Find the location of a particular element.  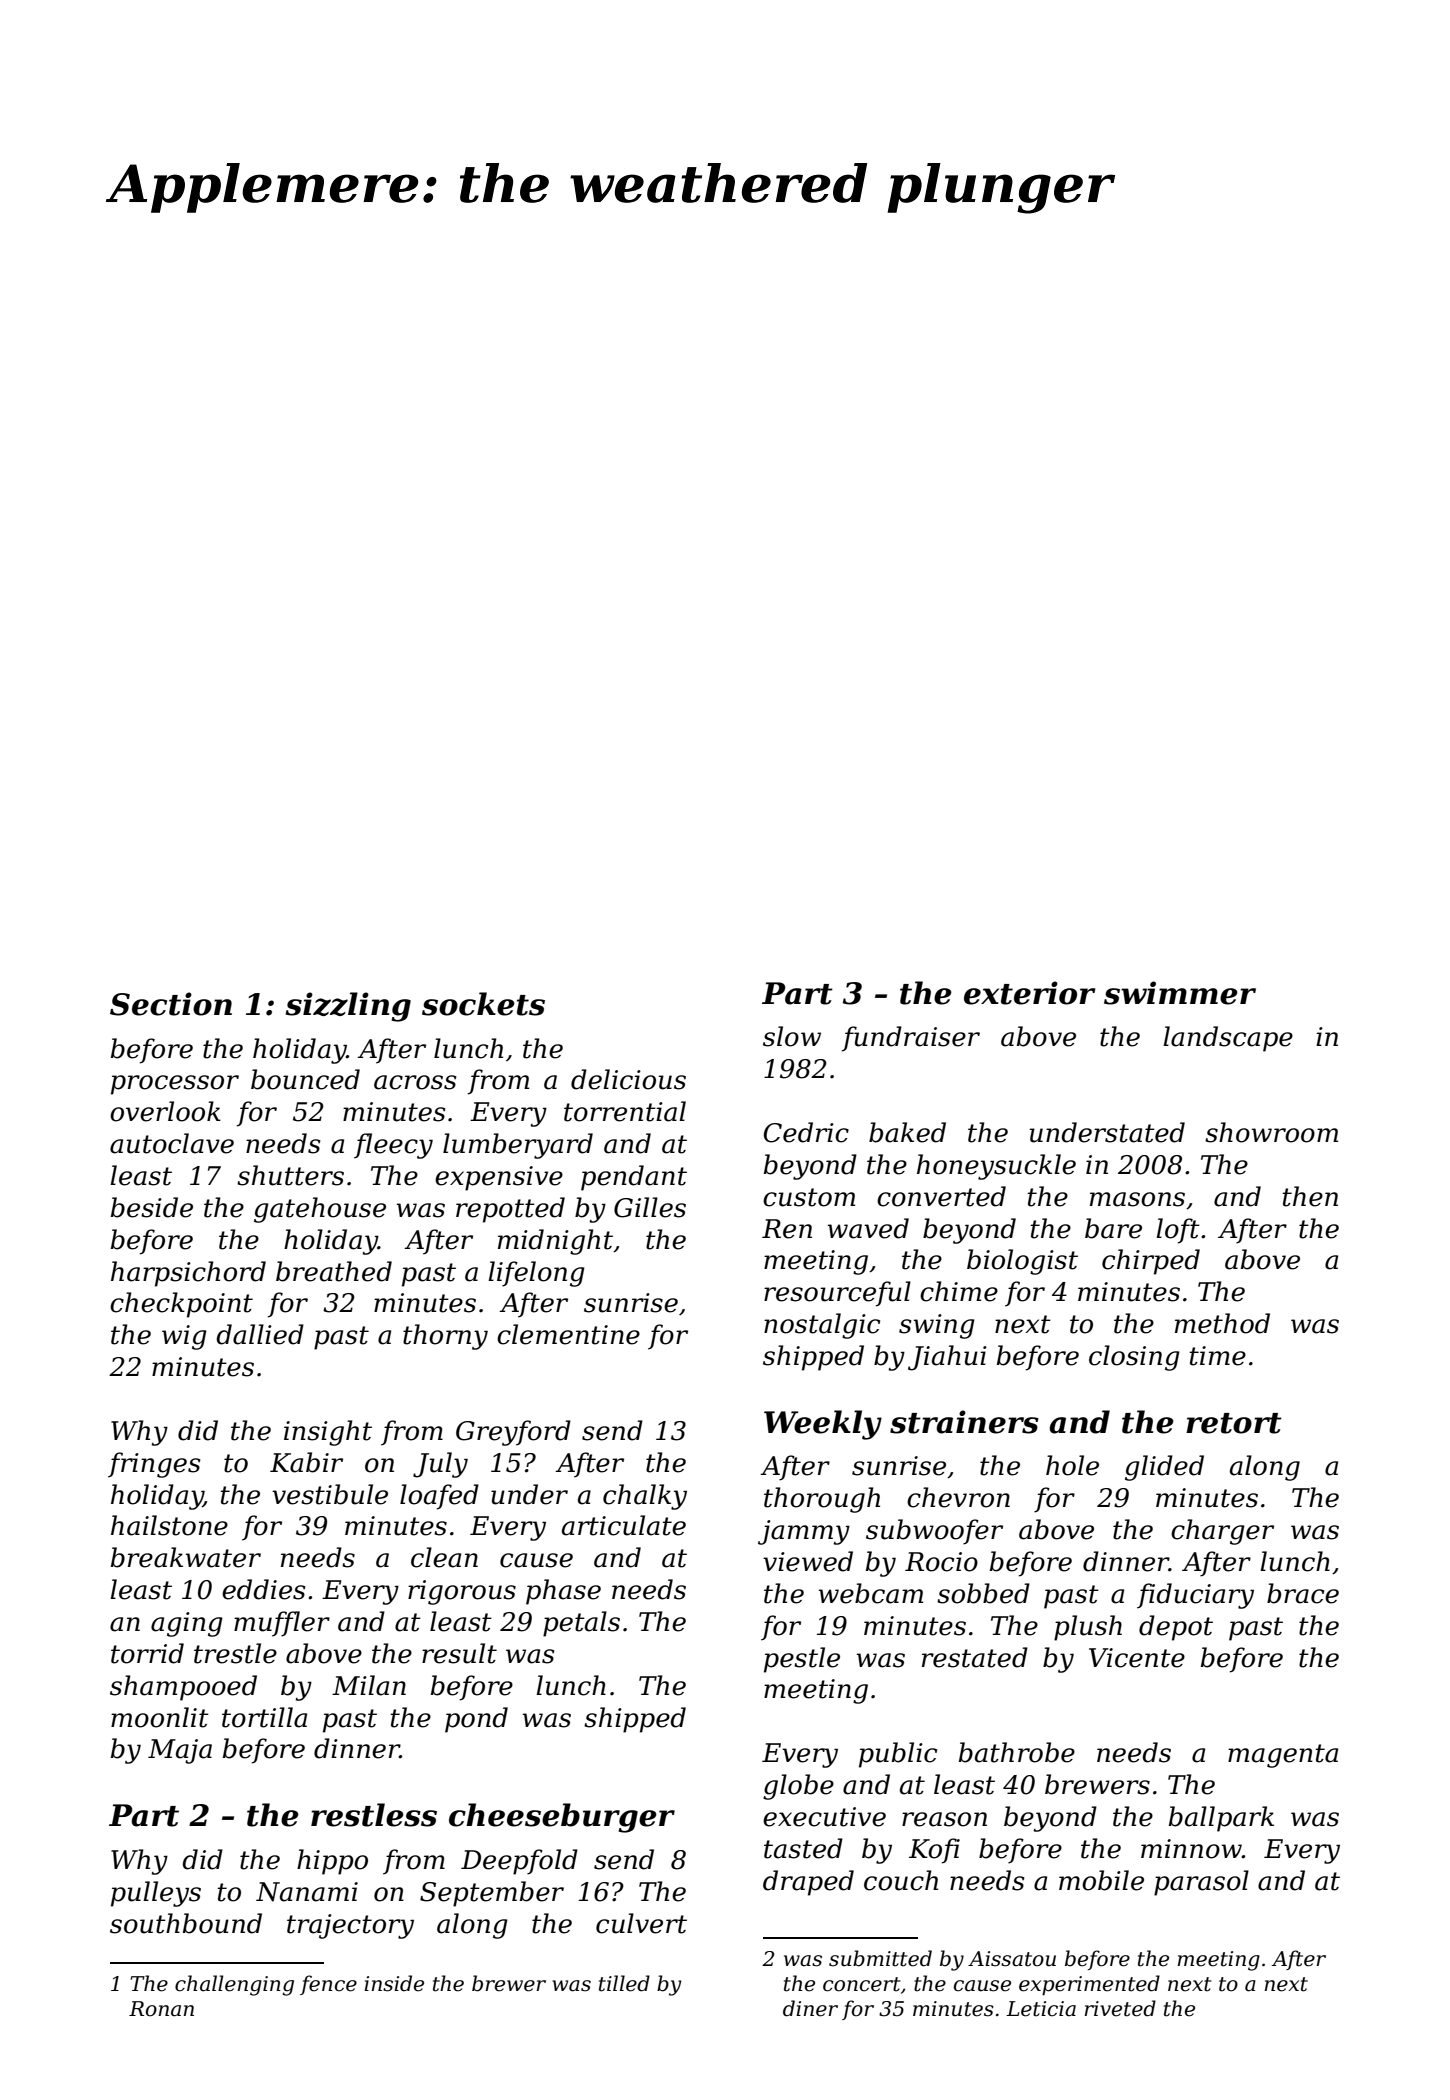

harpsichord is located at coordinates (188, 1274).
